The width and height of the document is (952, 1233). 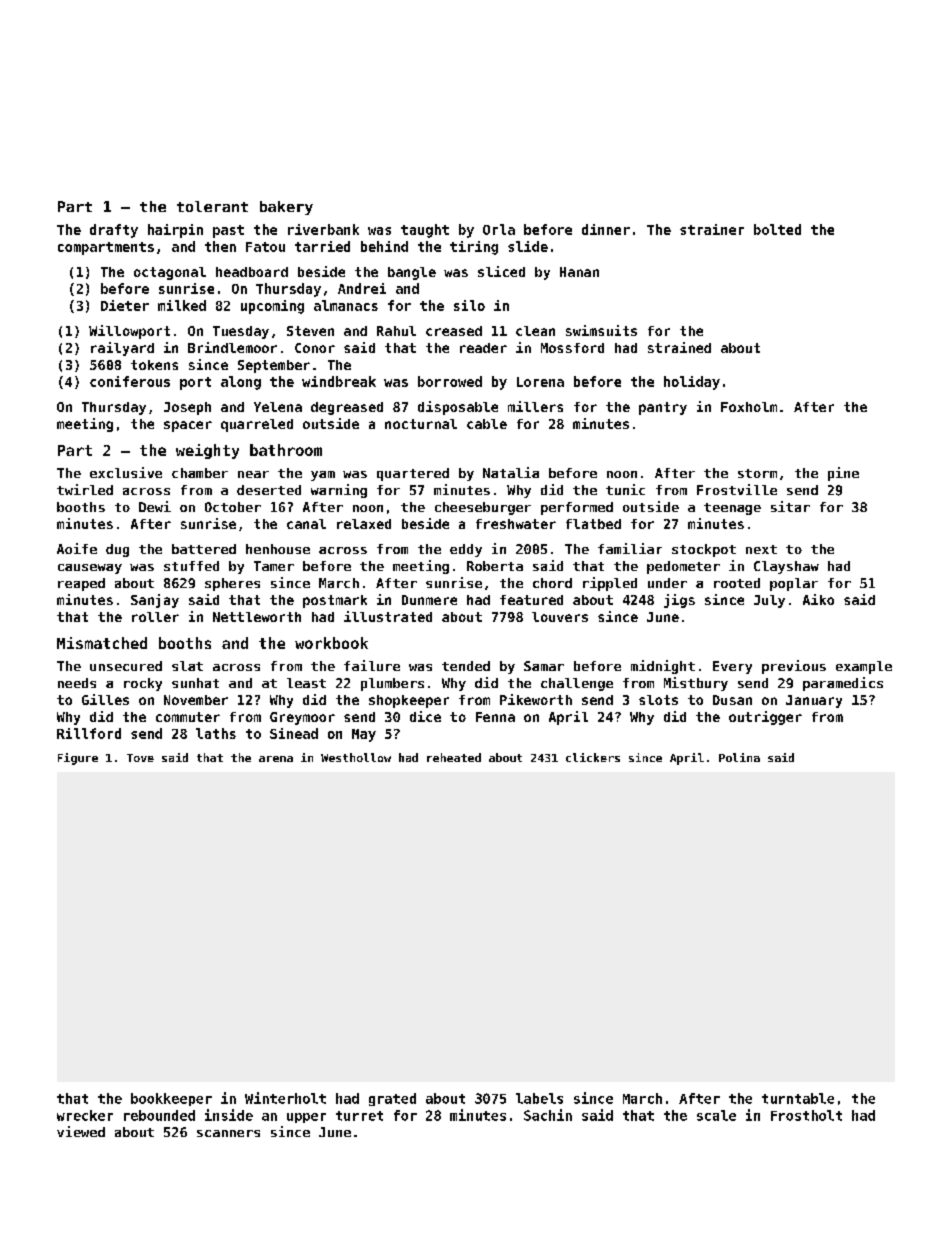 I want to click on tokens, so click(x=154, y=365).
